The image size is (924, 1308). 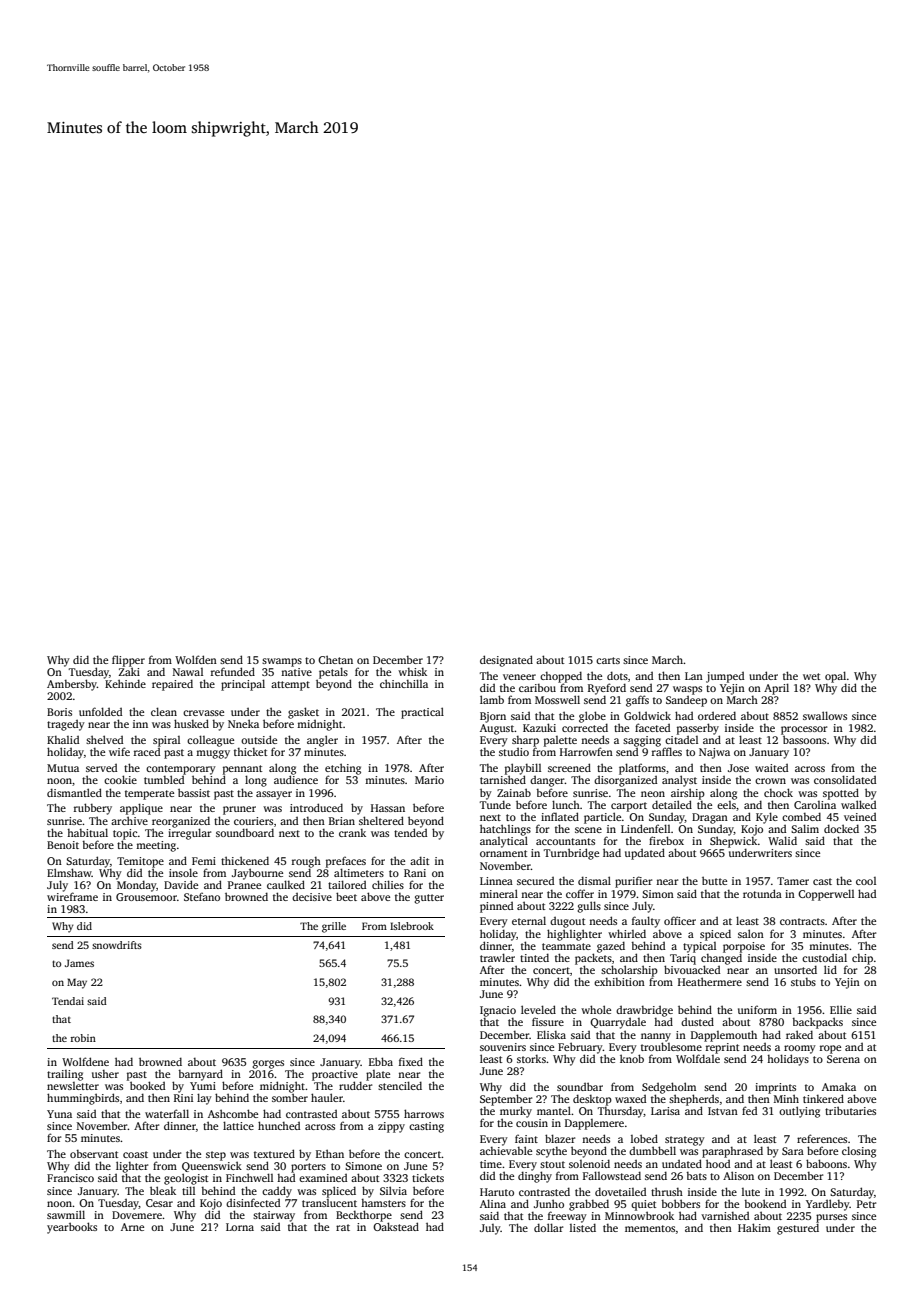 I want to click on docked, so click(x=841, y=828).
